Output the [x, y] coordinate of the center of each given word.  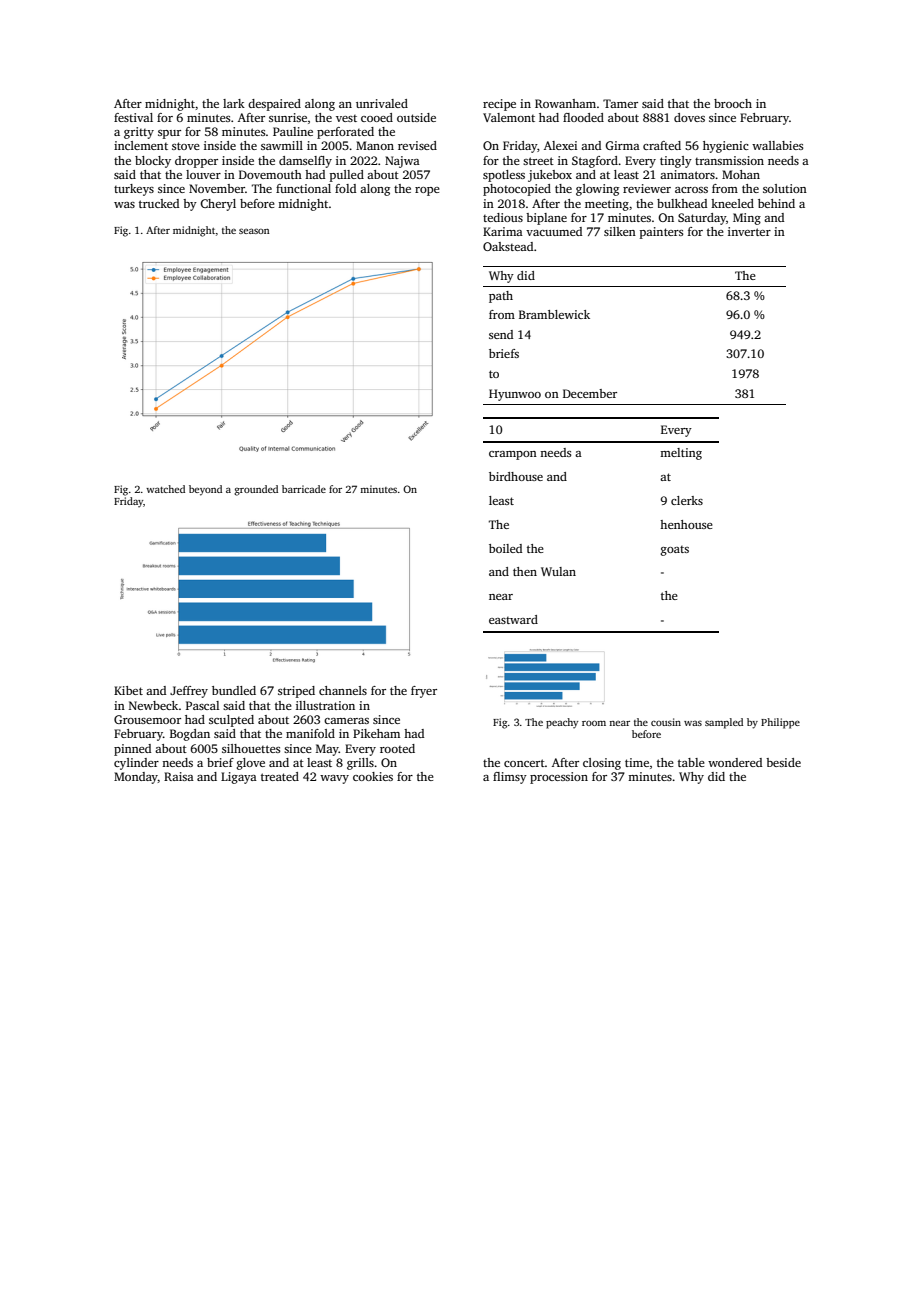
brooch [733, 103]
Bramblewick [554, 314]
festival [133, 117]
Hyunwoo [515, 395]
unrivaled [382, 103]
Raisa [179, 776]
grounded [256, 490]
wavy [334, 779]
